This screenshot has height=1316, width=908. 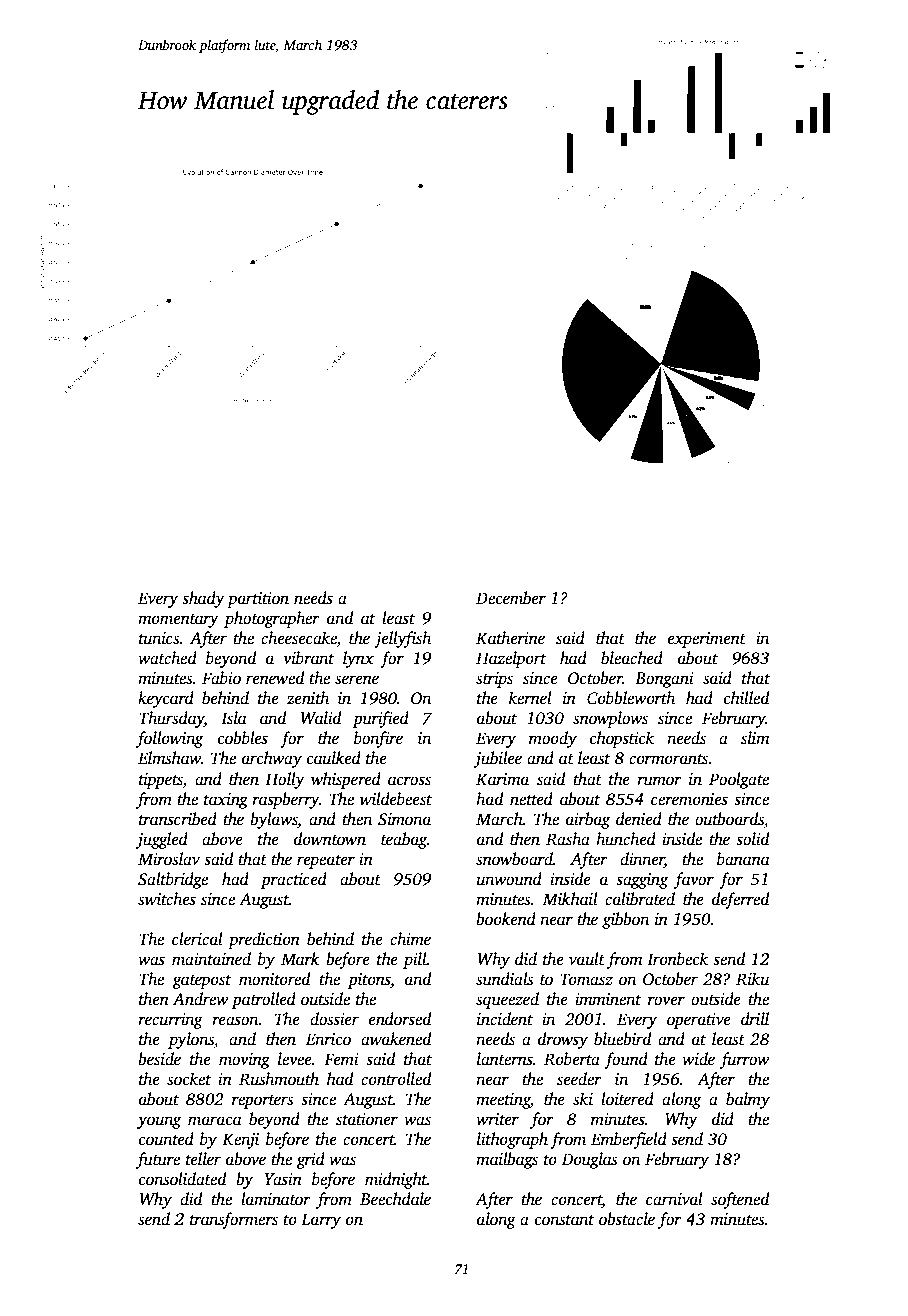 What do you see at coordinates (367, 1119) in the screenshot?
I see `stationer` at bounding box center [367, 1119].
